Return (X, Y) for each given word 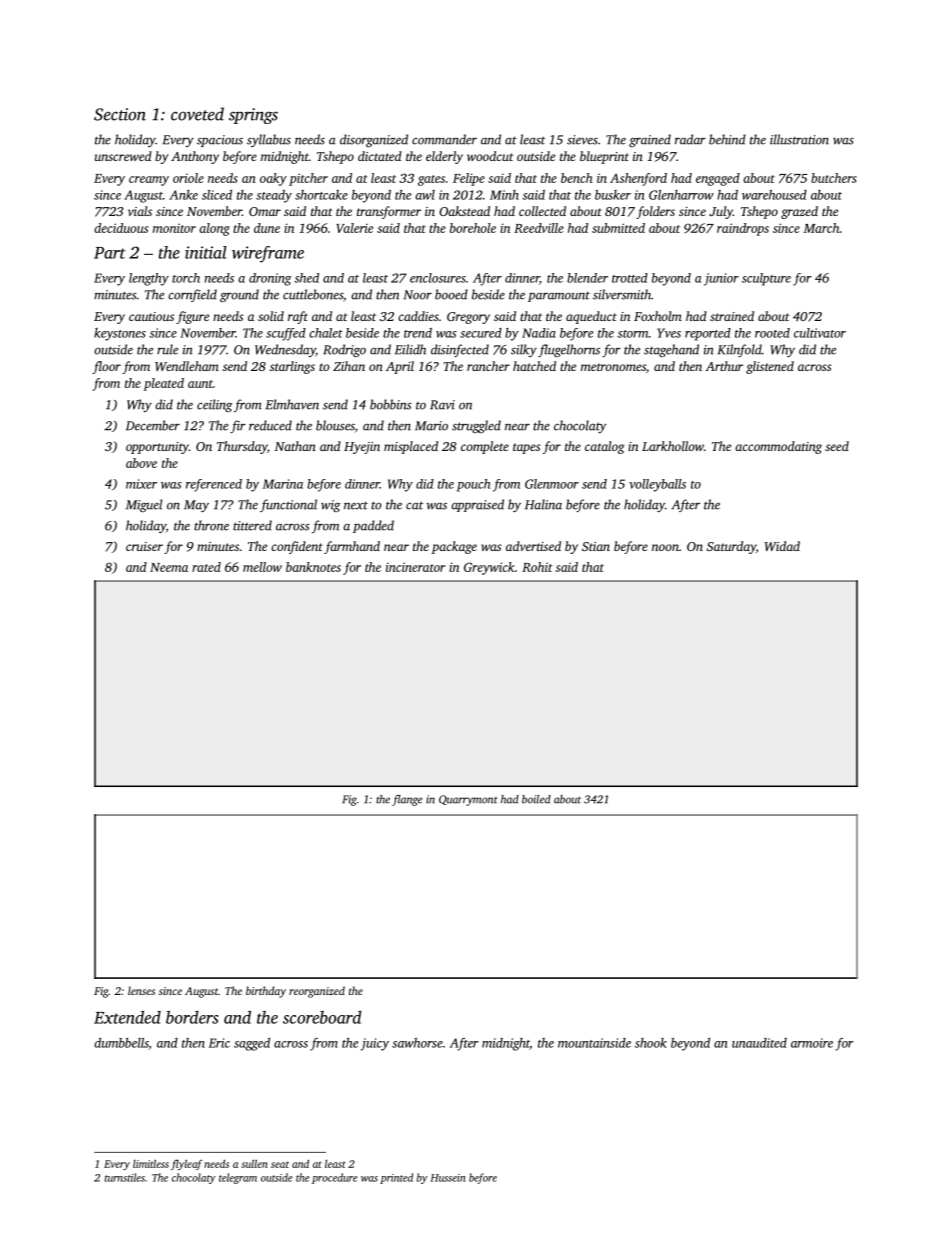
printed (396, 1178)
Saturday (731, 547)
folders (655, 212)
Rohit (537, 567)
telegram (238, 1178)
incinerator (415, 567)
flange (407, 800)
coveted (197, 114)
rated (206, 567)
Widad (782, 546)
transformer (389, 212)
